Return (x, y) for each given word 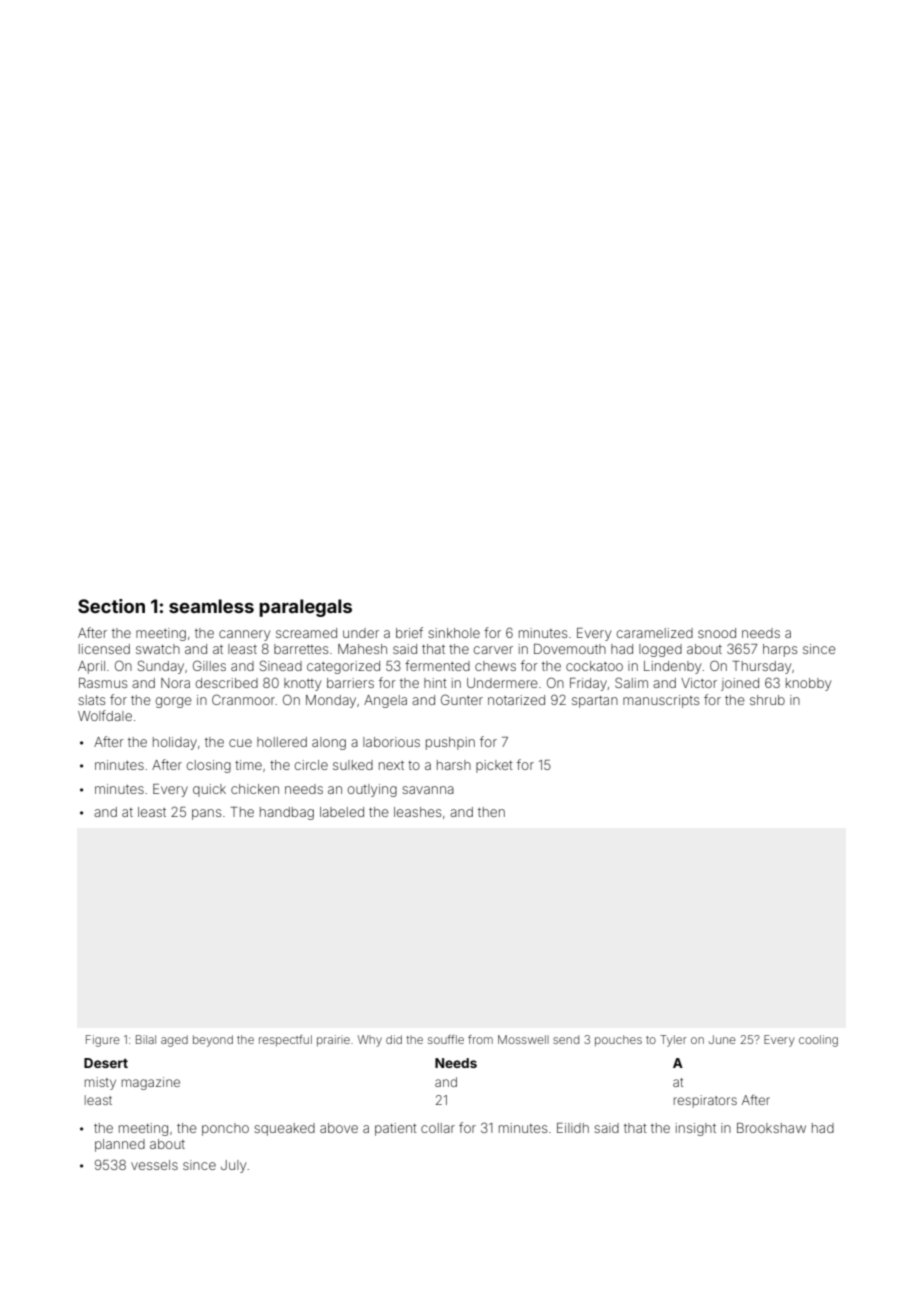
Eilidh (573, 1128)
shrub (767, 700)
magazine (151, 1083)
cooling (818, 1041)
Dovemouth (570, 649)
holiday (175, 743)
